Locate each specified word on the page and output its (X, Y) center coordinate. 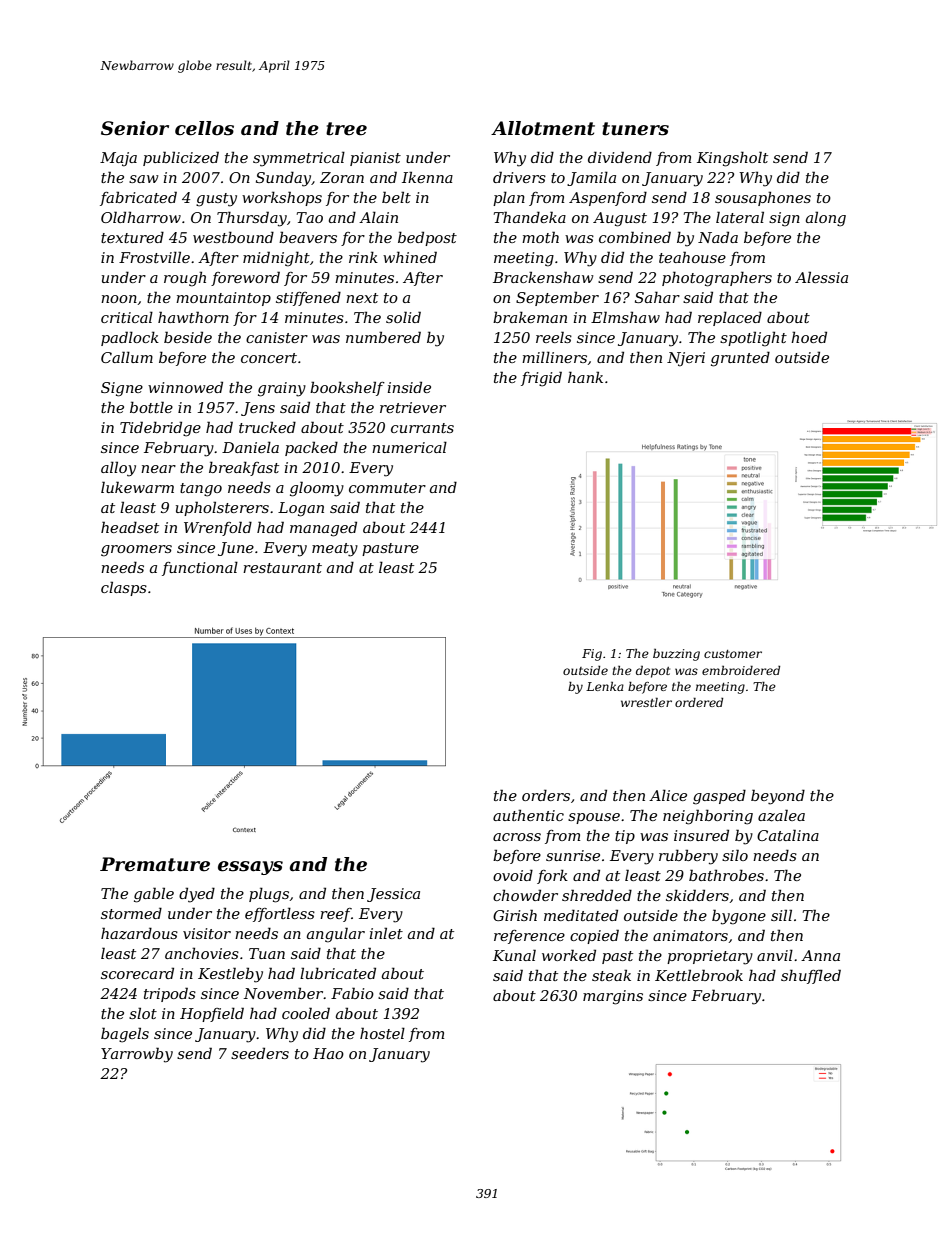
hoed (809, 337)
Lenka (605, 686)
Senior (135, 128)
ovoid (513, 875)
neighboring (708, 817)
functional (200, 568)
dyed (197, 895)
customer (733, 654)
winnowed (185, 387)
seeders (260, 1053)
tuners (635, 129)
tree (346, 129)
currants (422, 428)
